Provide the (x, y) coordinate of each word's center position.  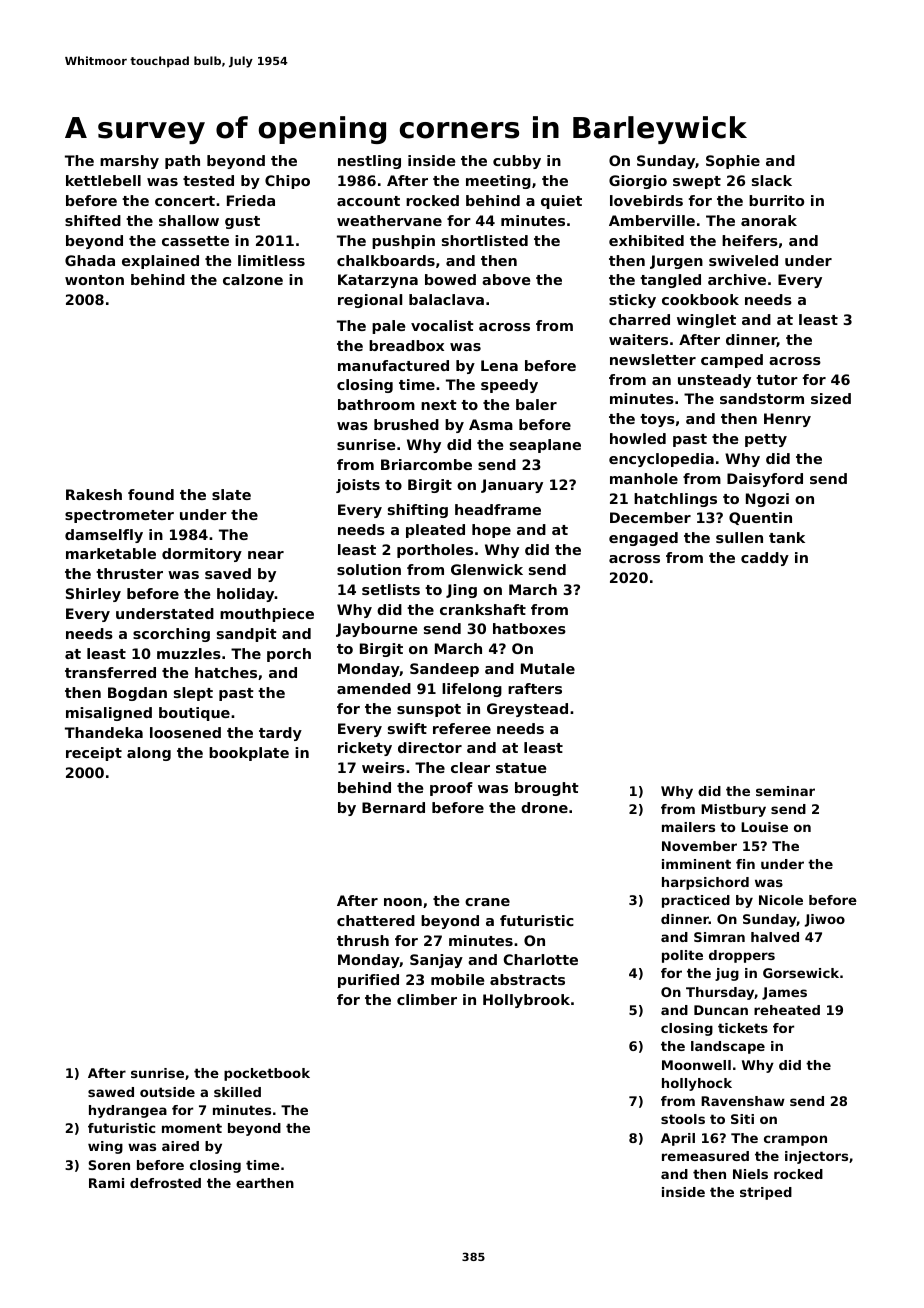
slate (231, 494)
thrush (363, 940)
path (182, 162)
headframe (498, 509)
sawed (111, 1092)
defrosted (165, 1183)
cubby (517, 162)
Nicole (781, 900)
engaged (643, 539)
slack (772, 180)
